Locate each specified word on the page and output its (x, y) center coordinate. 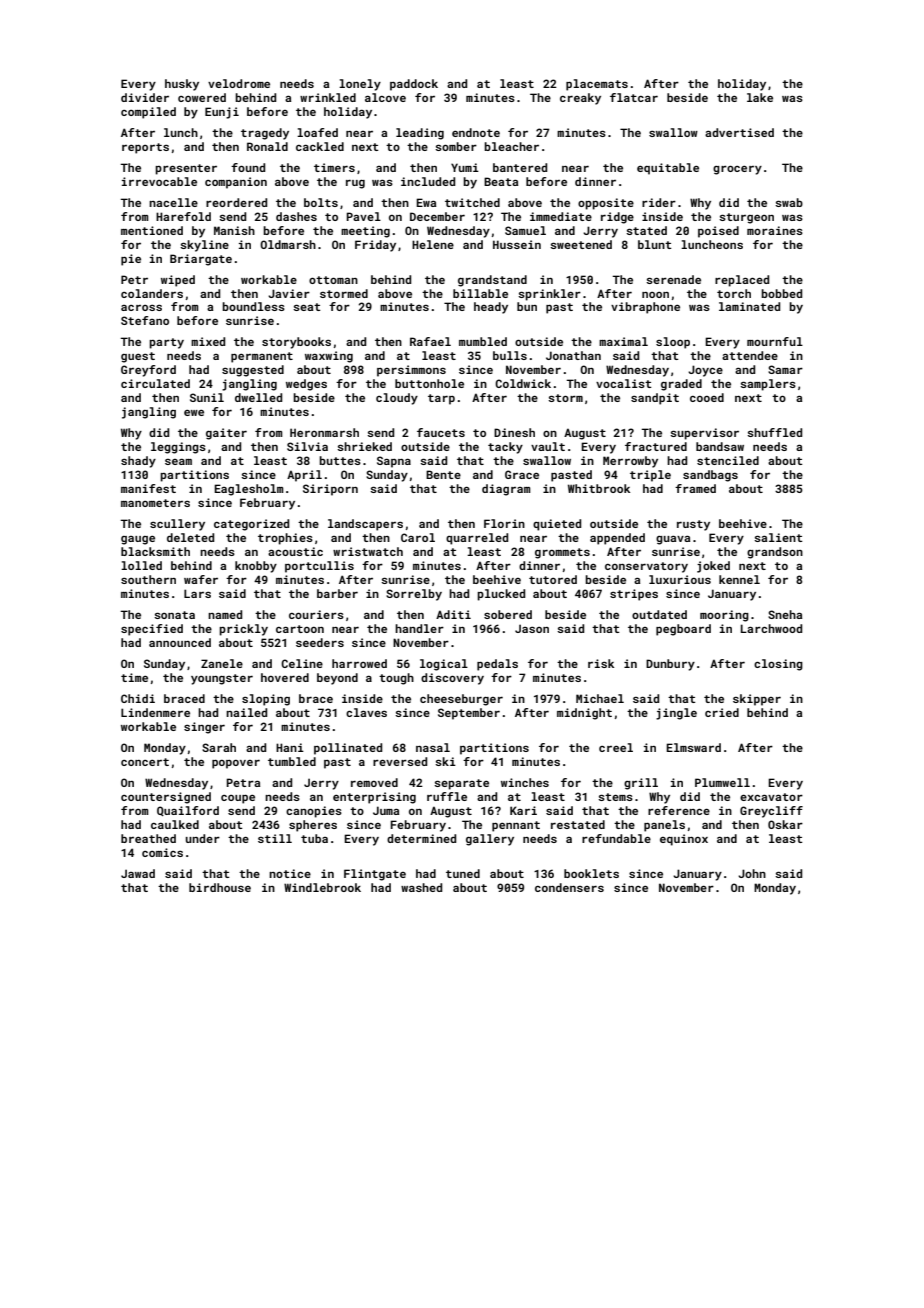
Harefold (183, 216)
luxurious (680, 579)
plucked (501, 595)
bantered (520, 167)
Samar (785, 369)
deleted (190, 537)
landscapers (365, 525)
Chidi (138, 698)
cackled (320, 146)
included (428, 181)
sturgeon (746, 218)
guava (673, 540)
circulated (155, 383)
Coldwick (523, 383)
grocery (737, 170)
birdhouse (220, 887)
